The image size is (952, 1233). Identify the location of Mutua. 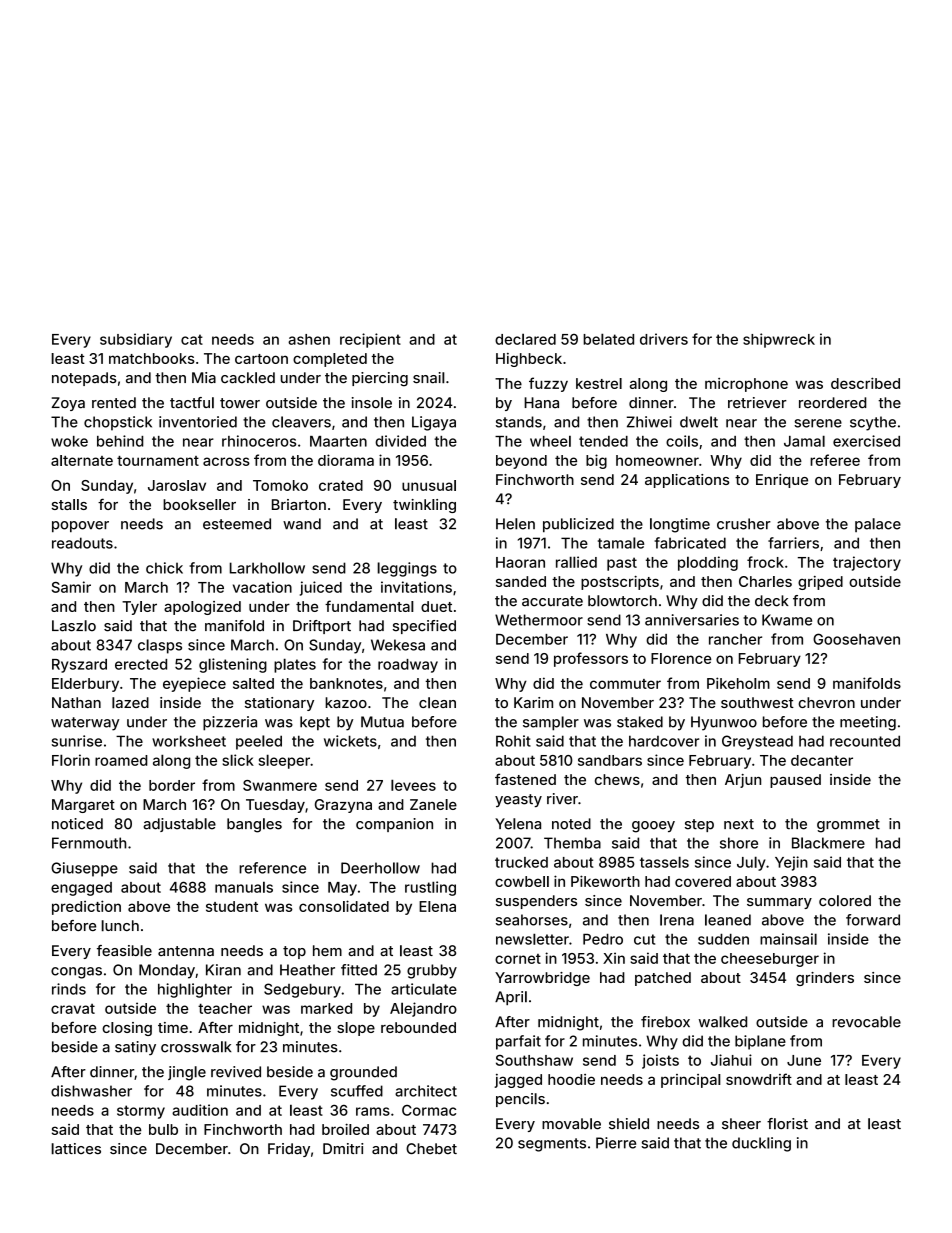
(382, 722).
